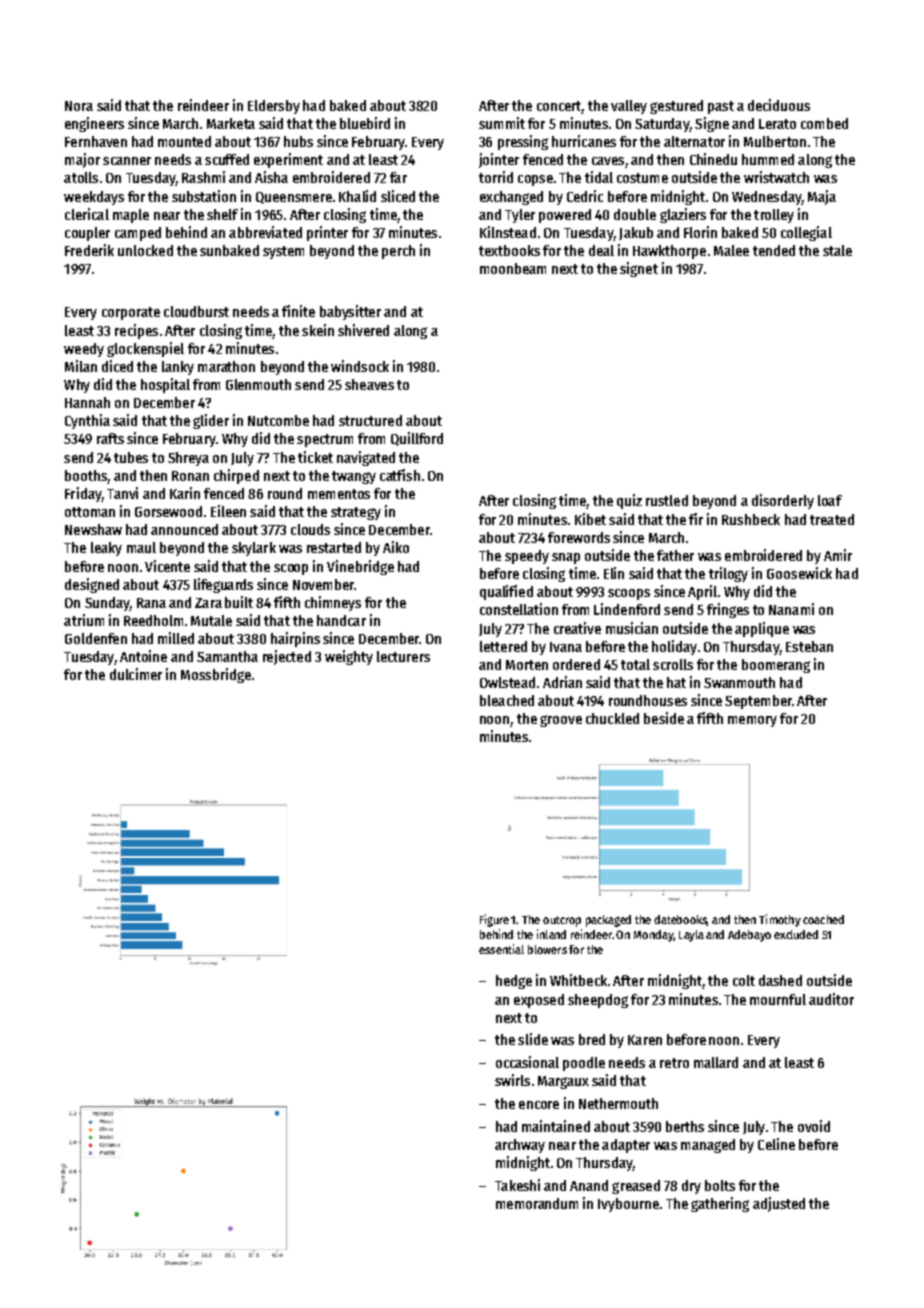 This screenshot has width=924, height=1308. What do you see at coordinates (628, 1205) in the screenshot?
I see `Ivybourne` at bounding box center [628, 1205].
